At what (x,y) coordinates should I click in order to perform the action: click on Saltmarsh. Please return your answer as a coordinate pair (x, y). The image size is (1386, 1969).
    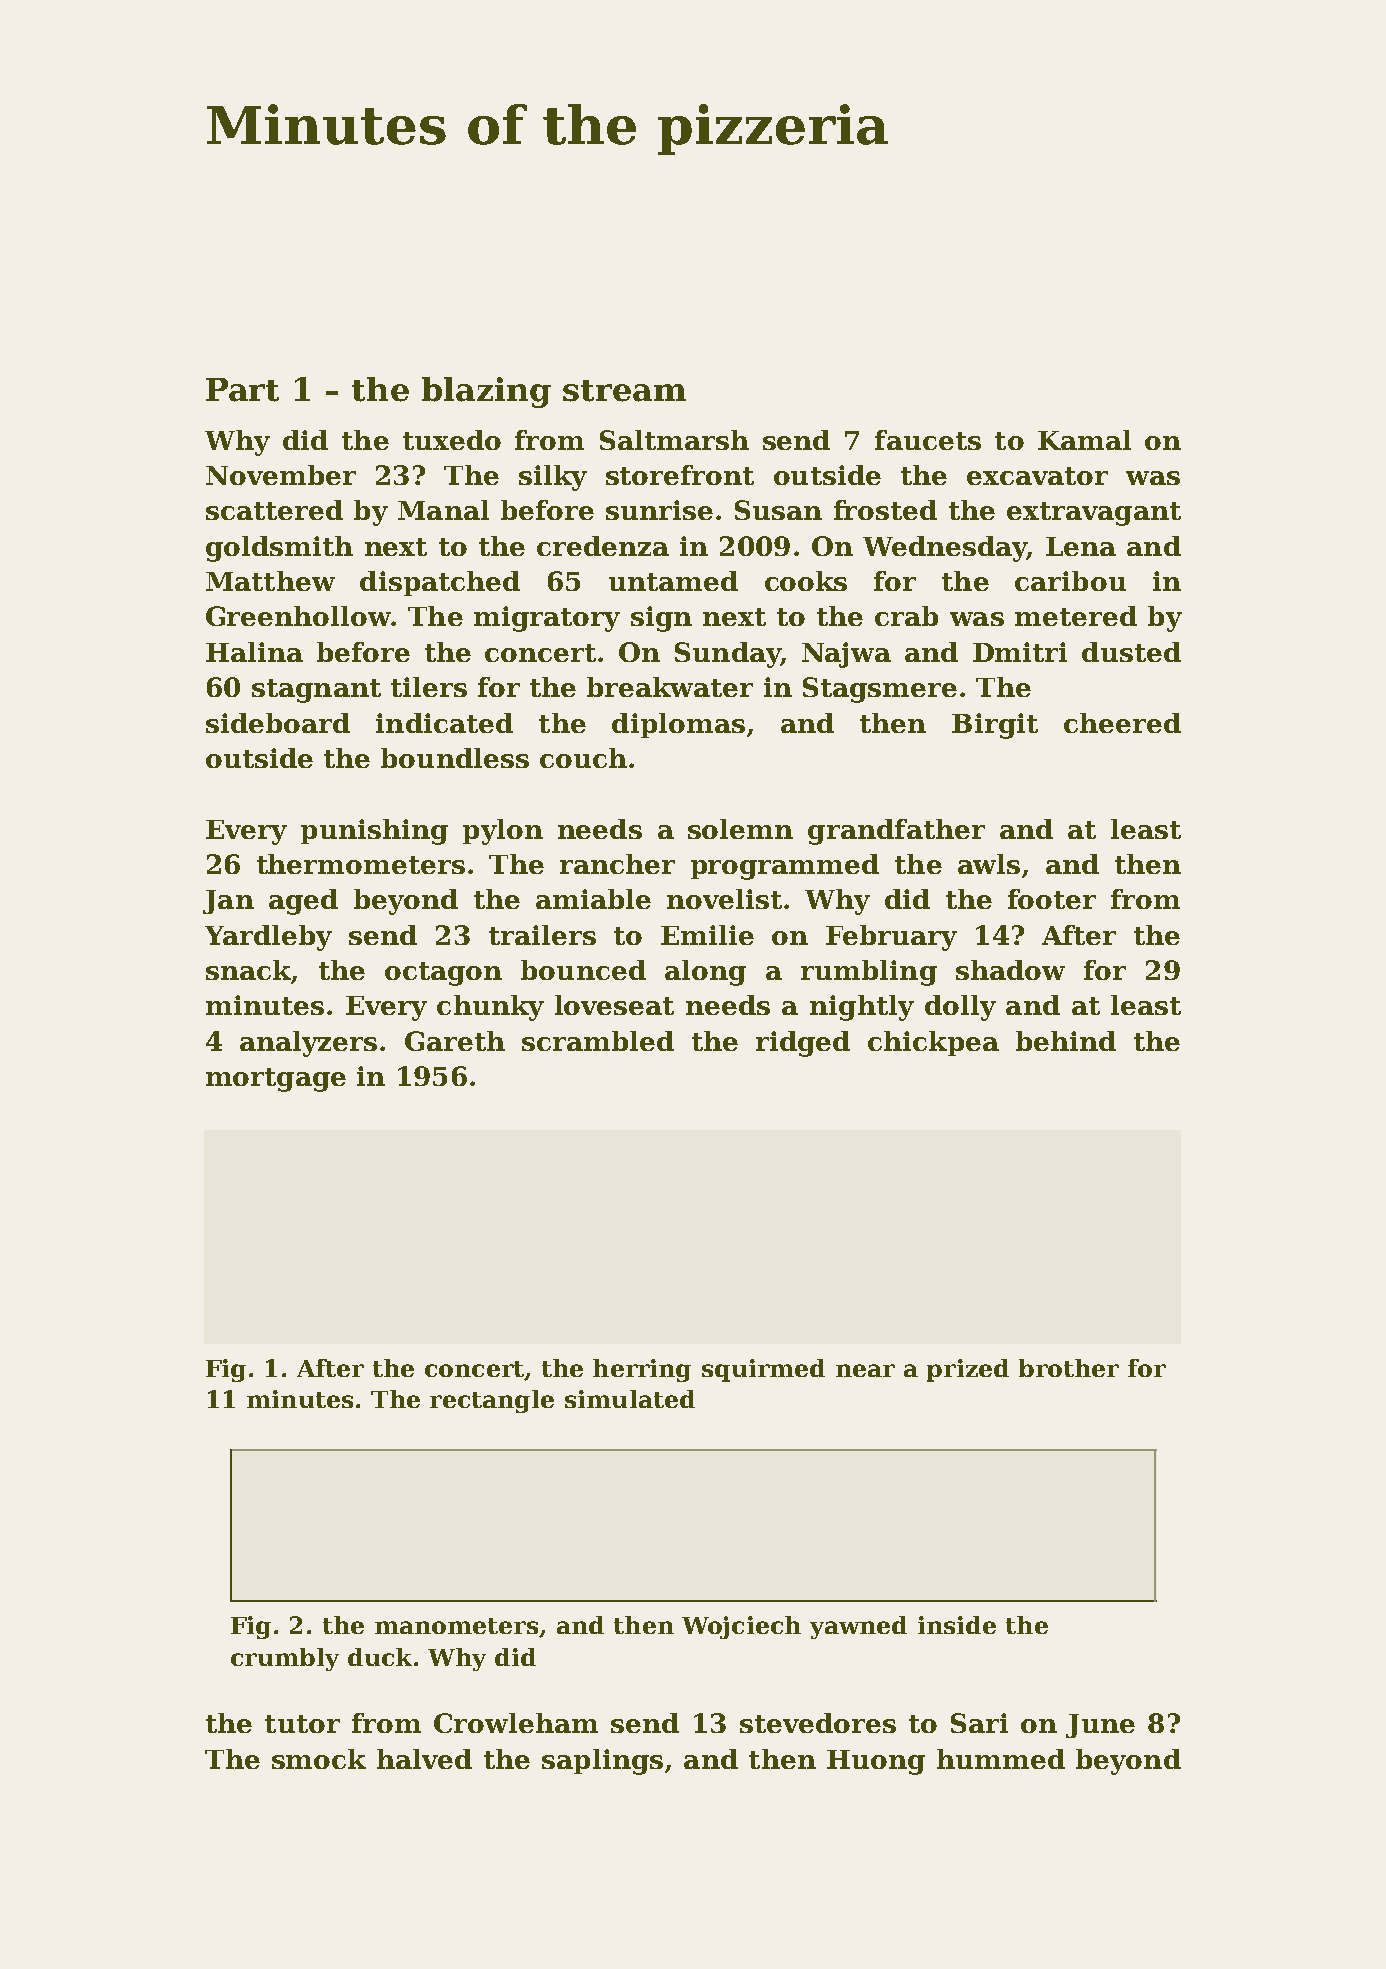
    Looking at the image, I should click on (674, 440).
